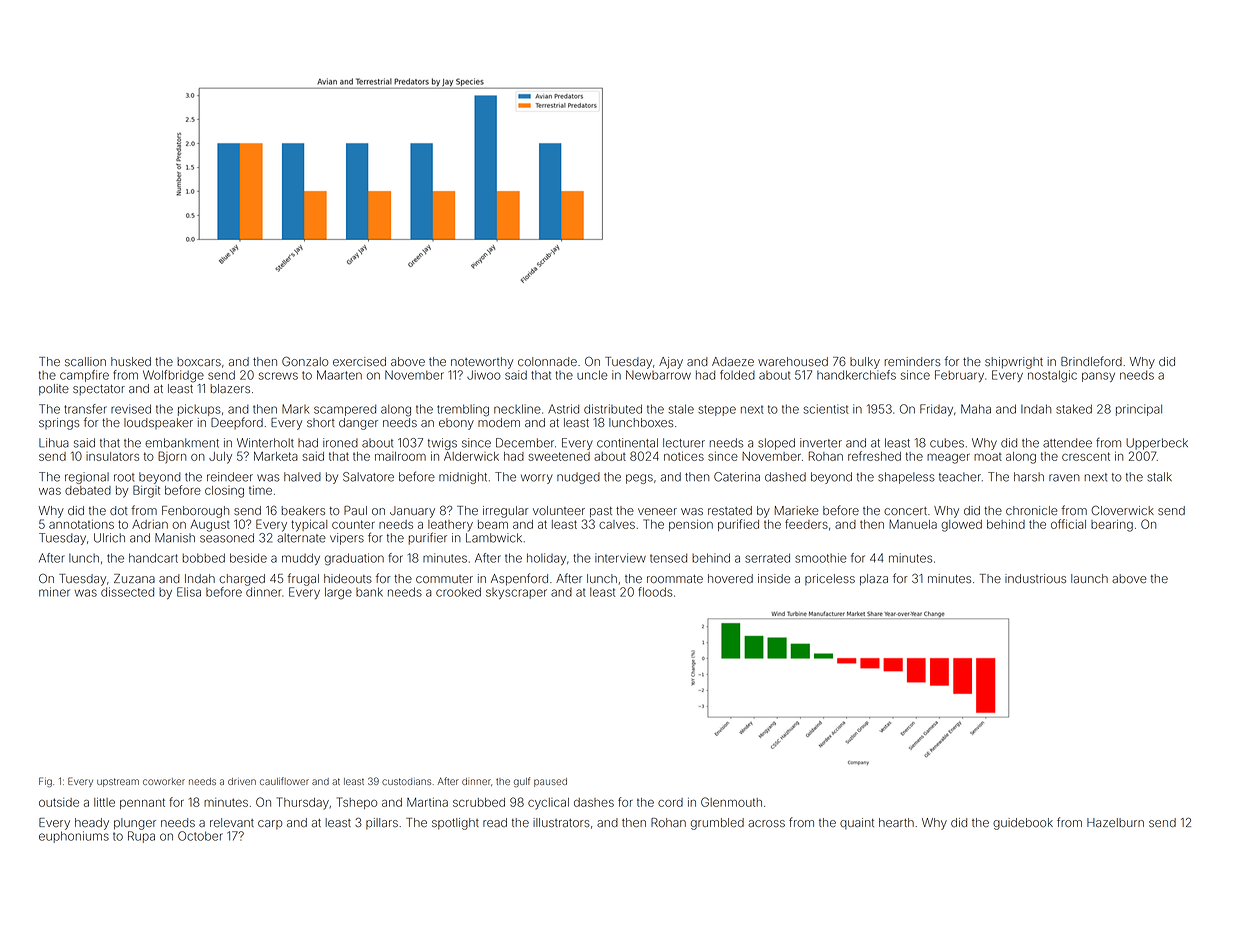 Image resolution: width=1233 pixels, height=952 pixels. Describe the element at coordinates (1159, 477) in the document. I see `stalk` at that location.
